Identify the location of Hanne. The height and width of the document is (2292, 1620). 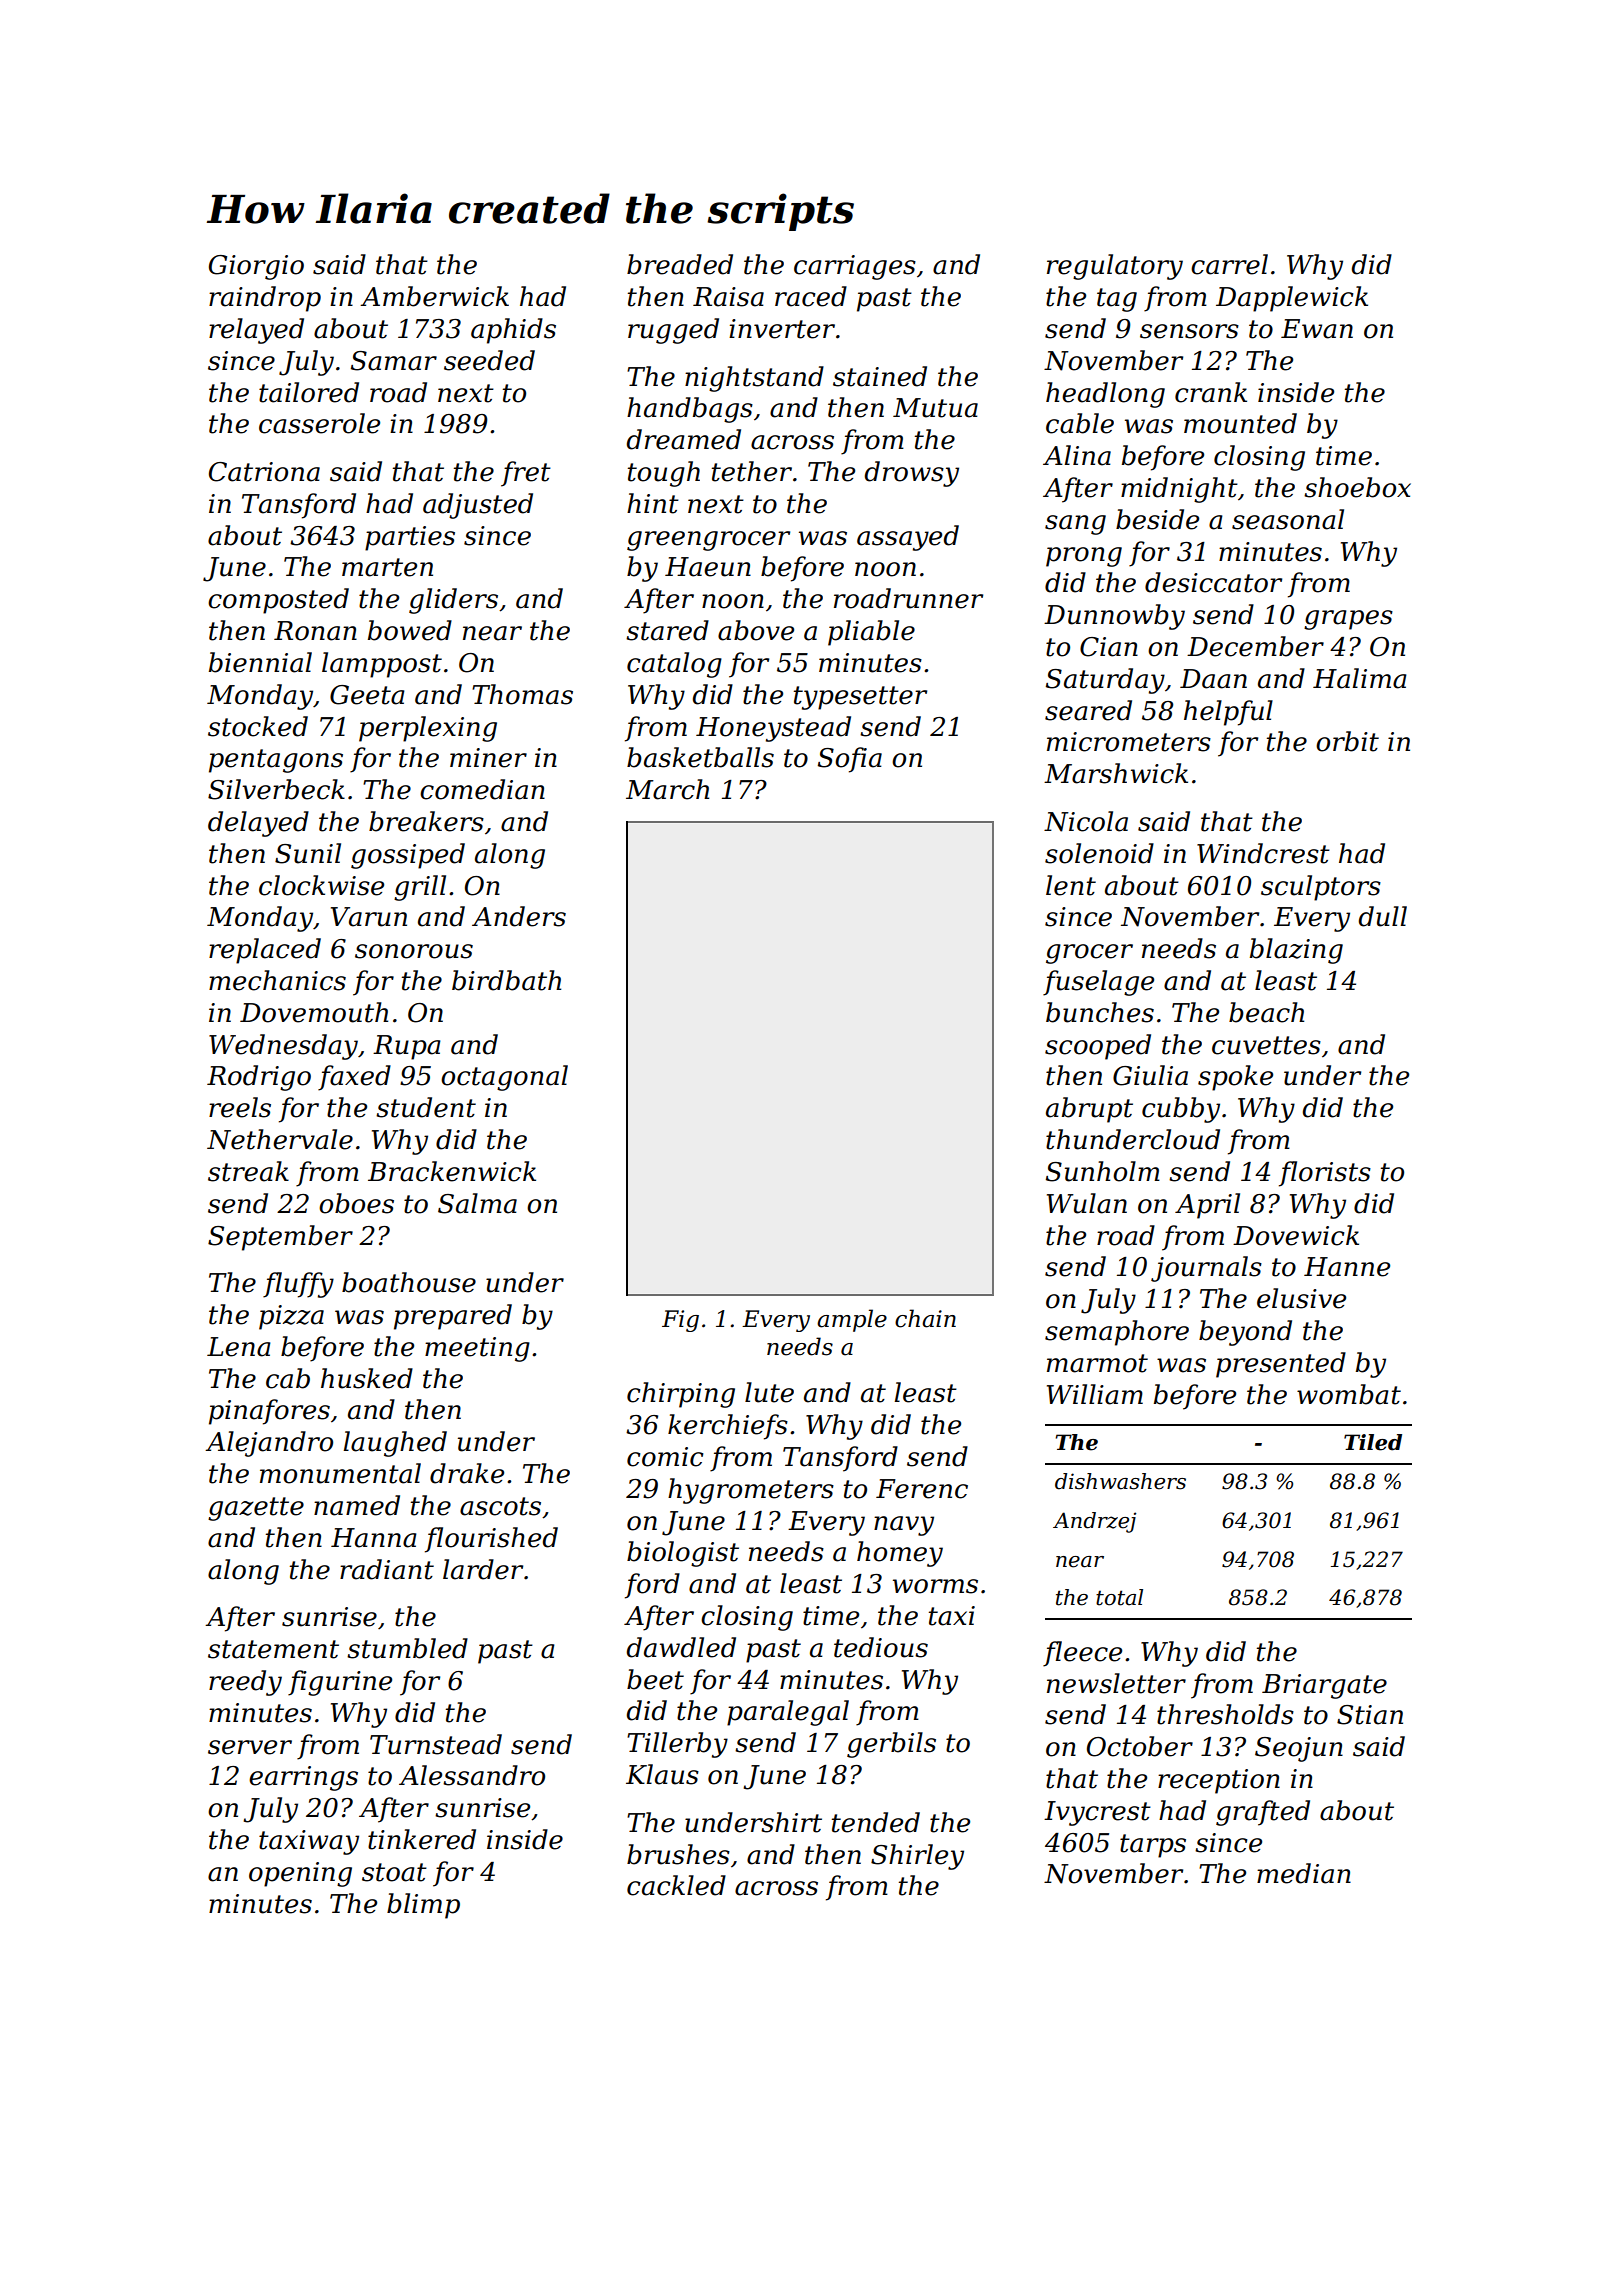
(1347, 1267).
